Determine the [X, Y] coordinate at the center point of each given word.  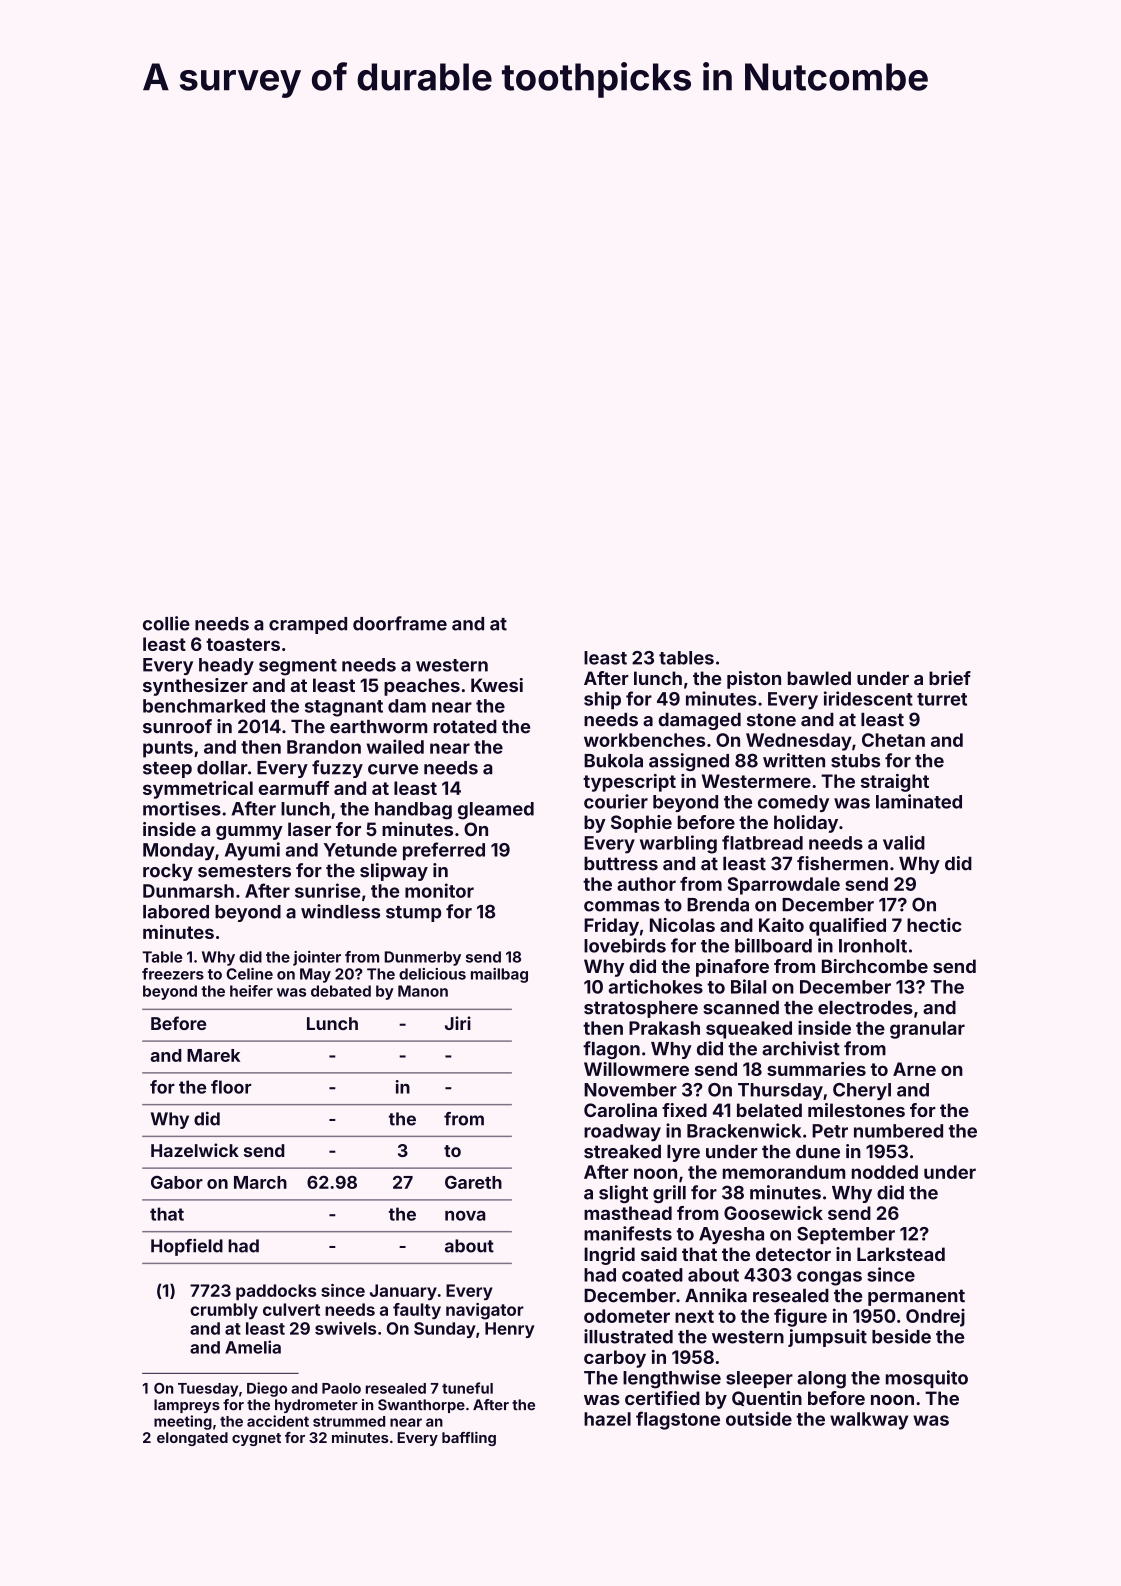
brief [950, 678]
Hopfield [187, 1247]
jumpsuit [827, 1338]
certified [662, 1398]
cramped [308, 625]
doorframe [400, 623]
